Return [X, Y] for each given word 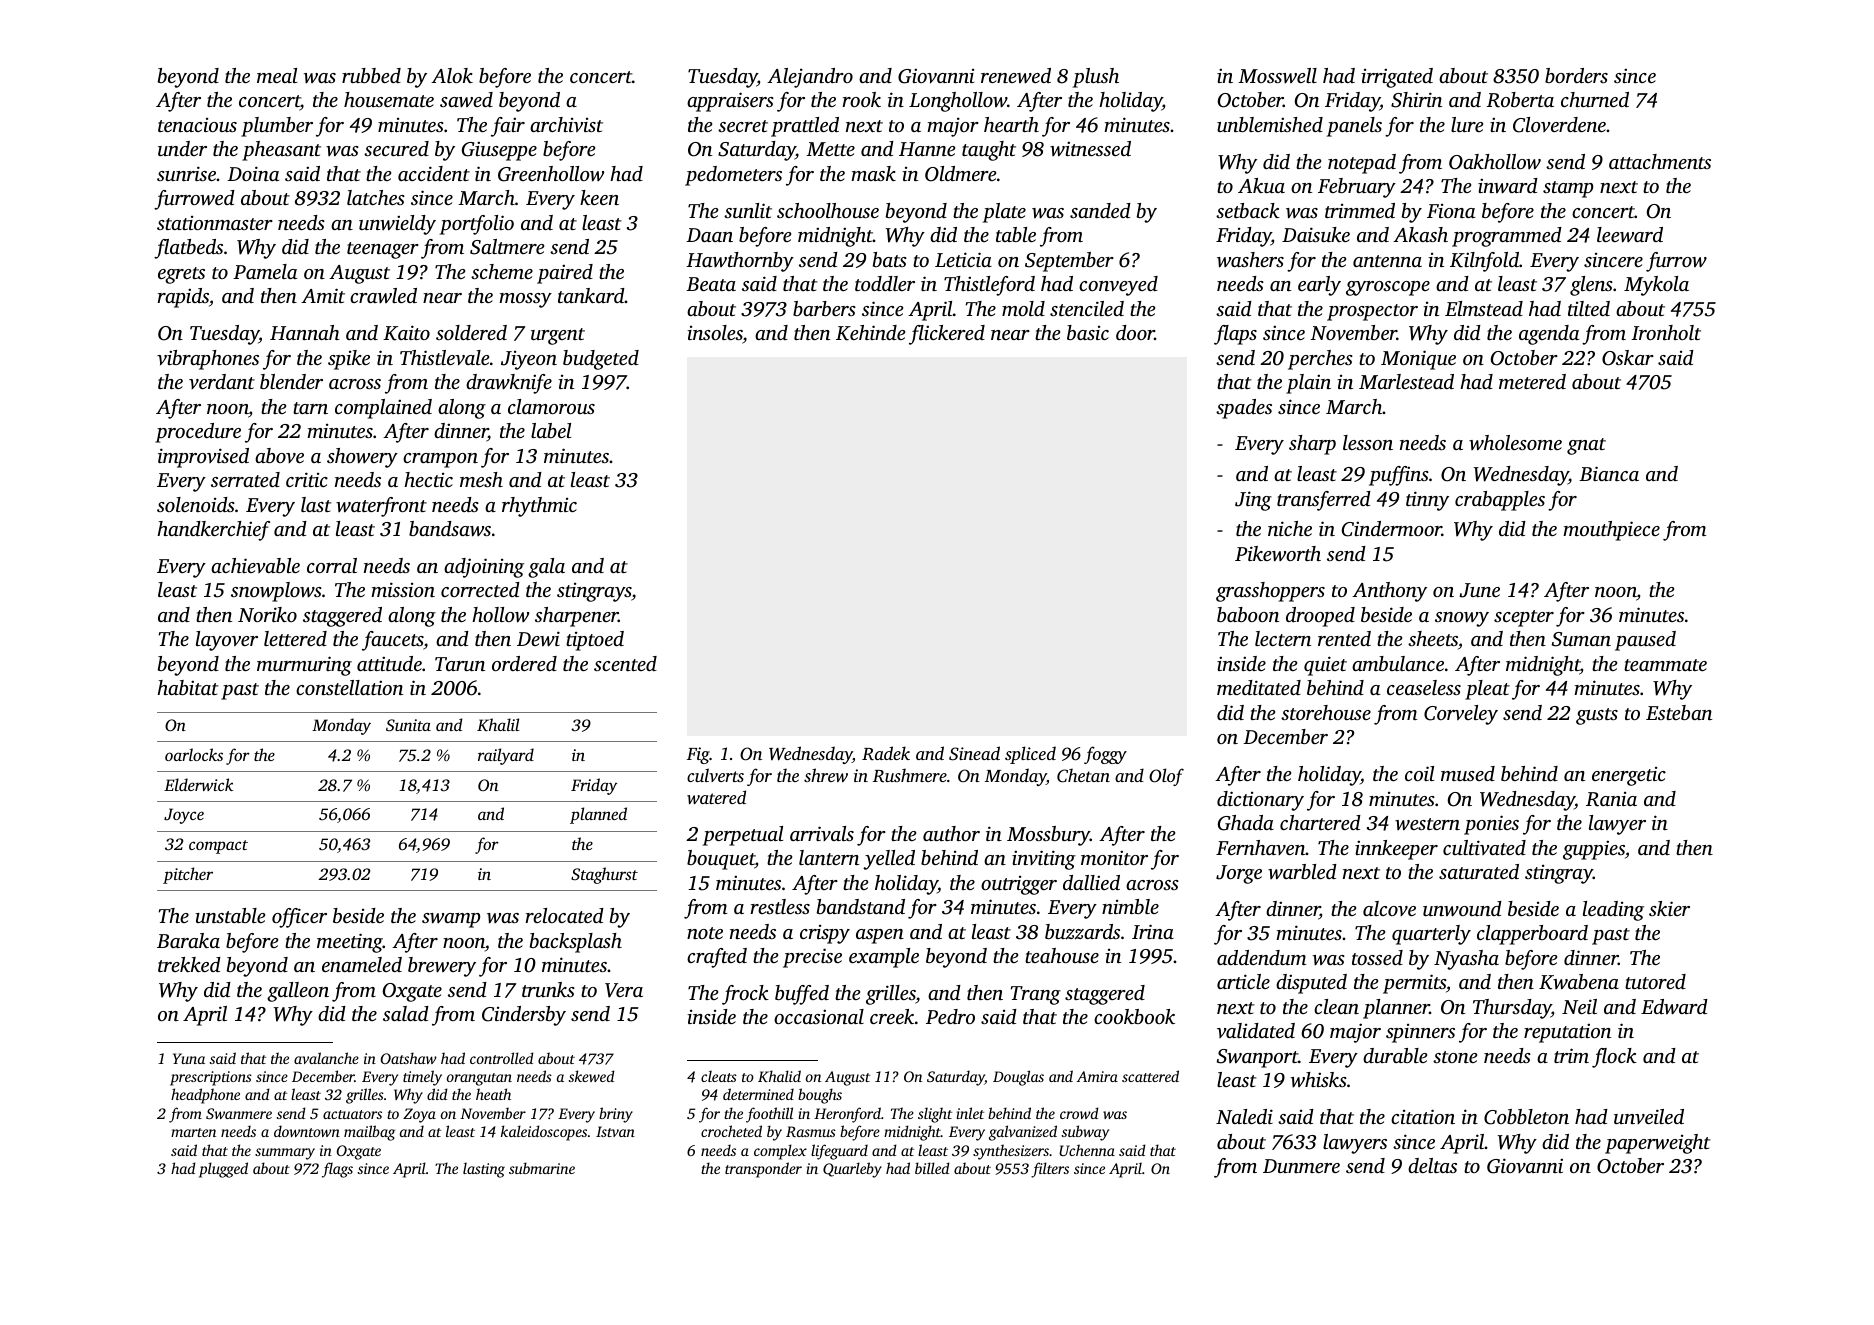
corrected [480, 589]
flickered [947, 335]
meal [277, 75]
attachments [1660, 161]
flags [337, 1170]
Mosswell [1277, 75]
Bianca [1609, 473]
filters [1050, 1170]
